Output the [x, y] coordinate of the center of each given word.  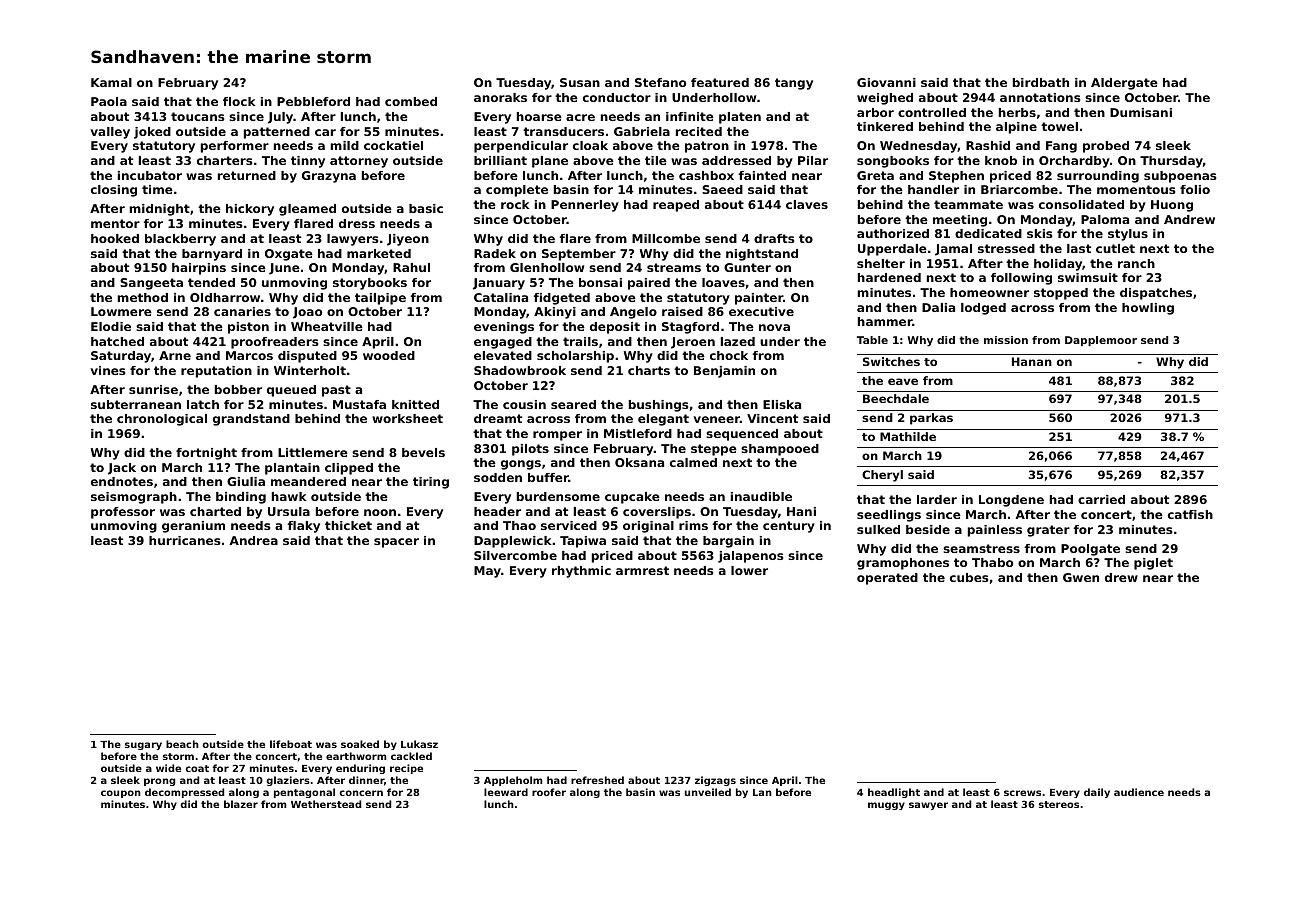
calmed [693, 462]
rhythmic [581, 572]
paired [649, 284]
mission [1006, 340]
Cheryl [882, 476]
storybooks [370, 284]
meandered [308, 481]
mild [344, 145]
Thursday [1171, 162]
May [487, 572]
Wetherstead [326, 804]
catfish [1190, 514]
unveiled [708, 792]
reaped [676, 206]
